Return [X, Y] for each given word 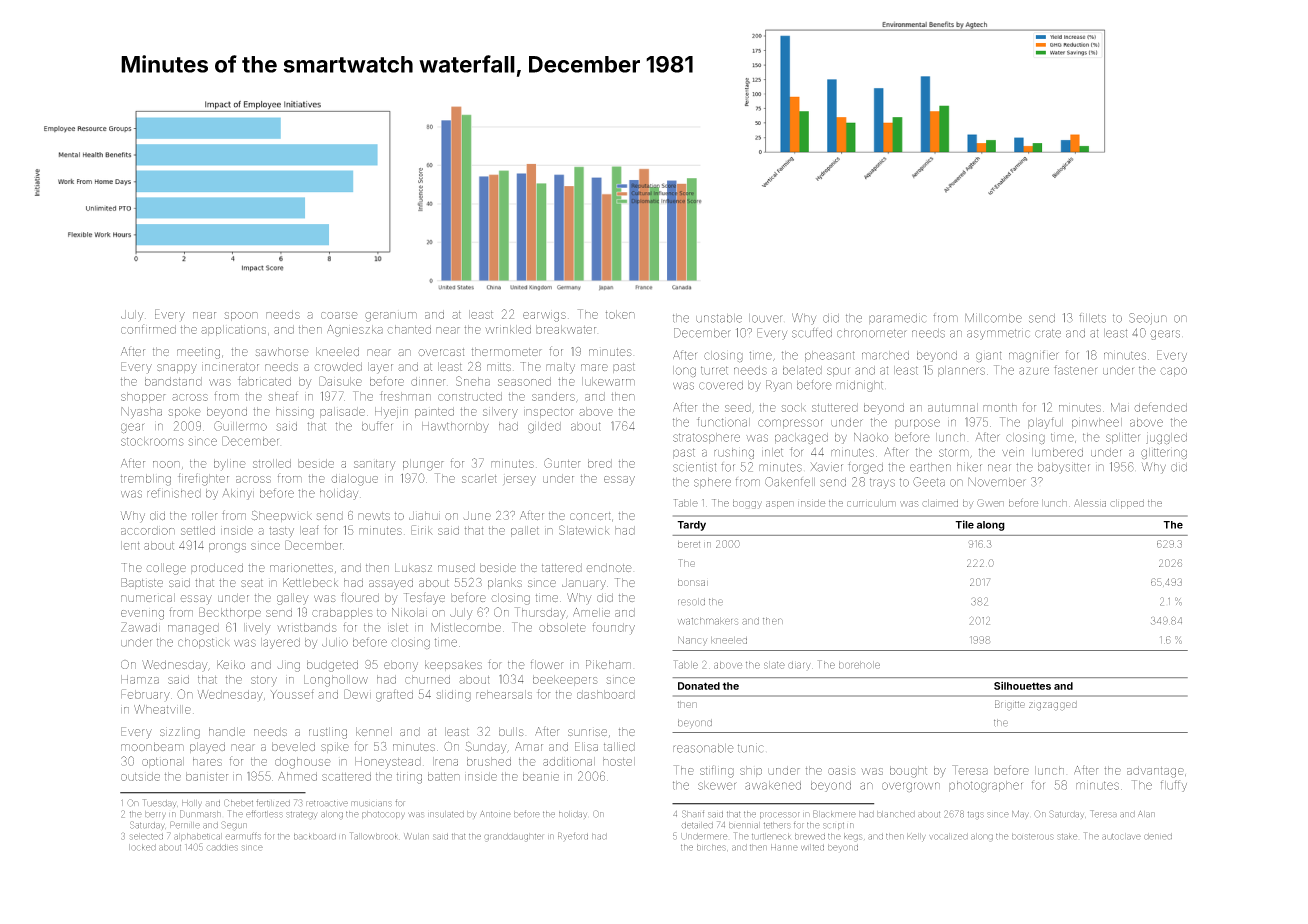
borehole [859, 665]
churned [427, 679]
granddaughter [513, 837]
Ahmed [297, 776]
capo [1173, 372]
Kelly [916, 837]
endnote [609, 567]
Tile [964, 524]
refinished [174, 493]
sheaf [283, 396]
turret [714, 370]
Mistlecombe [466, 627]
